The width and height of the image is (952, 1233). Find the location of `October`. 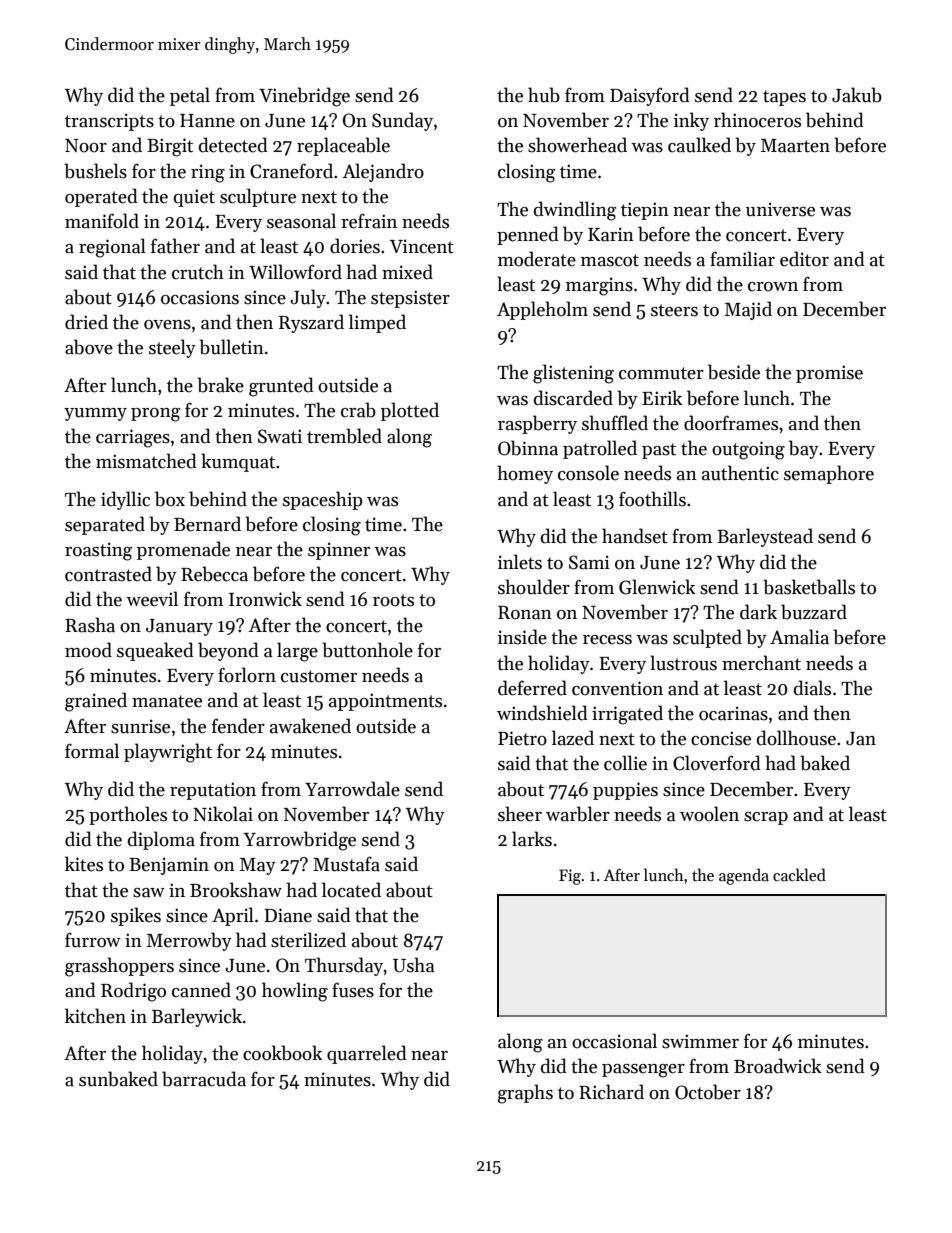

October is located at coordinates (708, 1092).
